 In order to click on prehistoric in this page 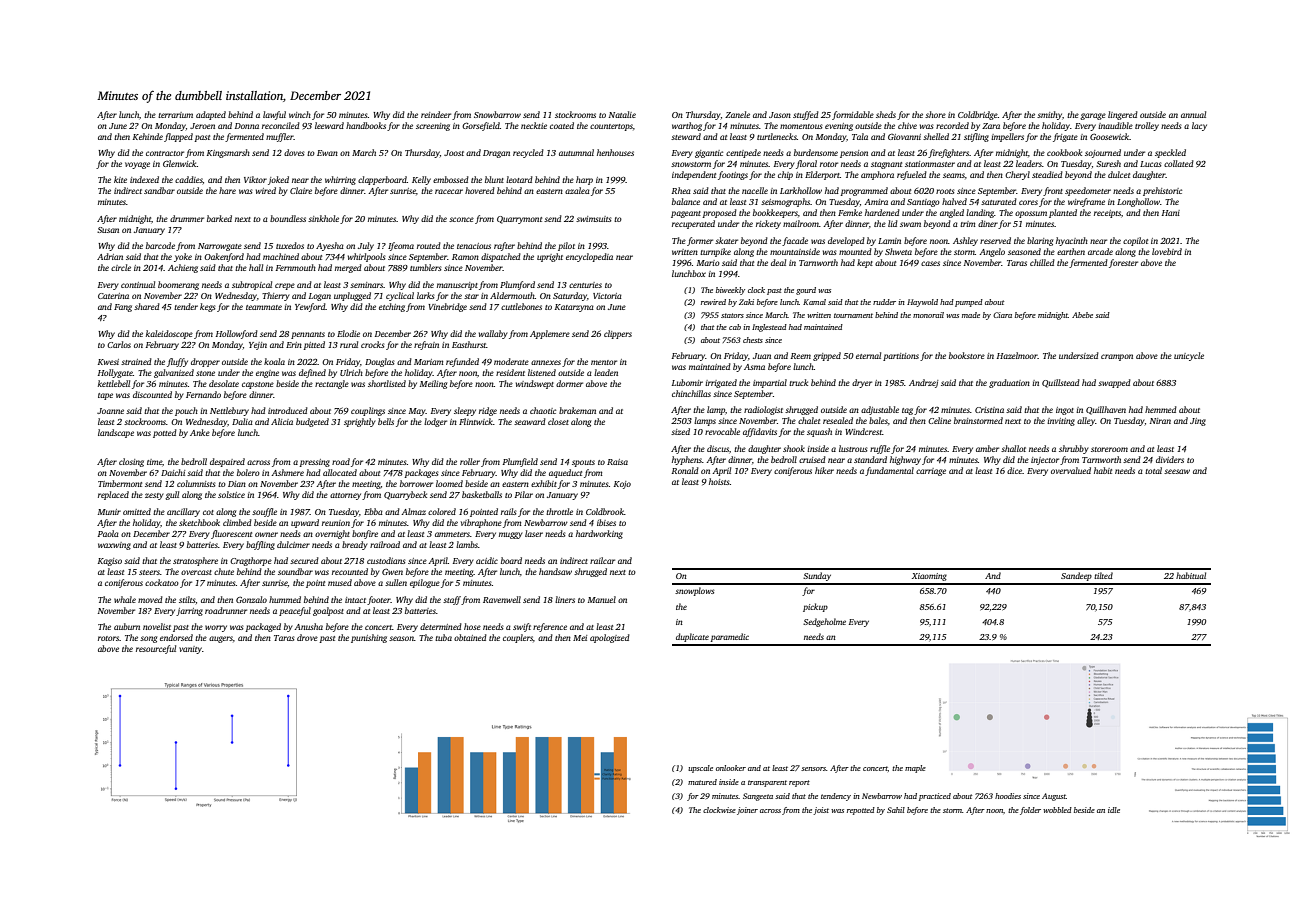, I will do `click(1162, 191)`.
